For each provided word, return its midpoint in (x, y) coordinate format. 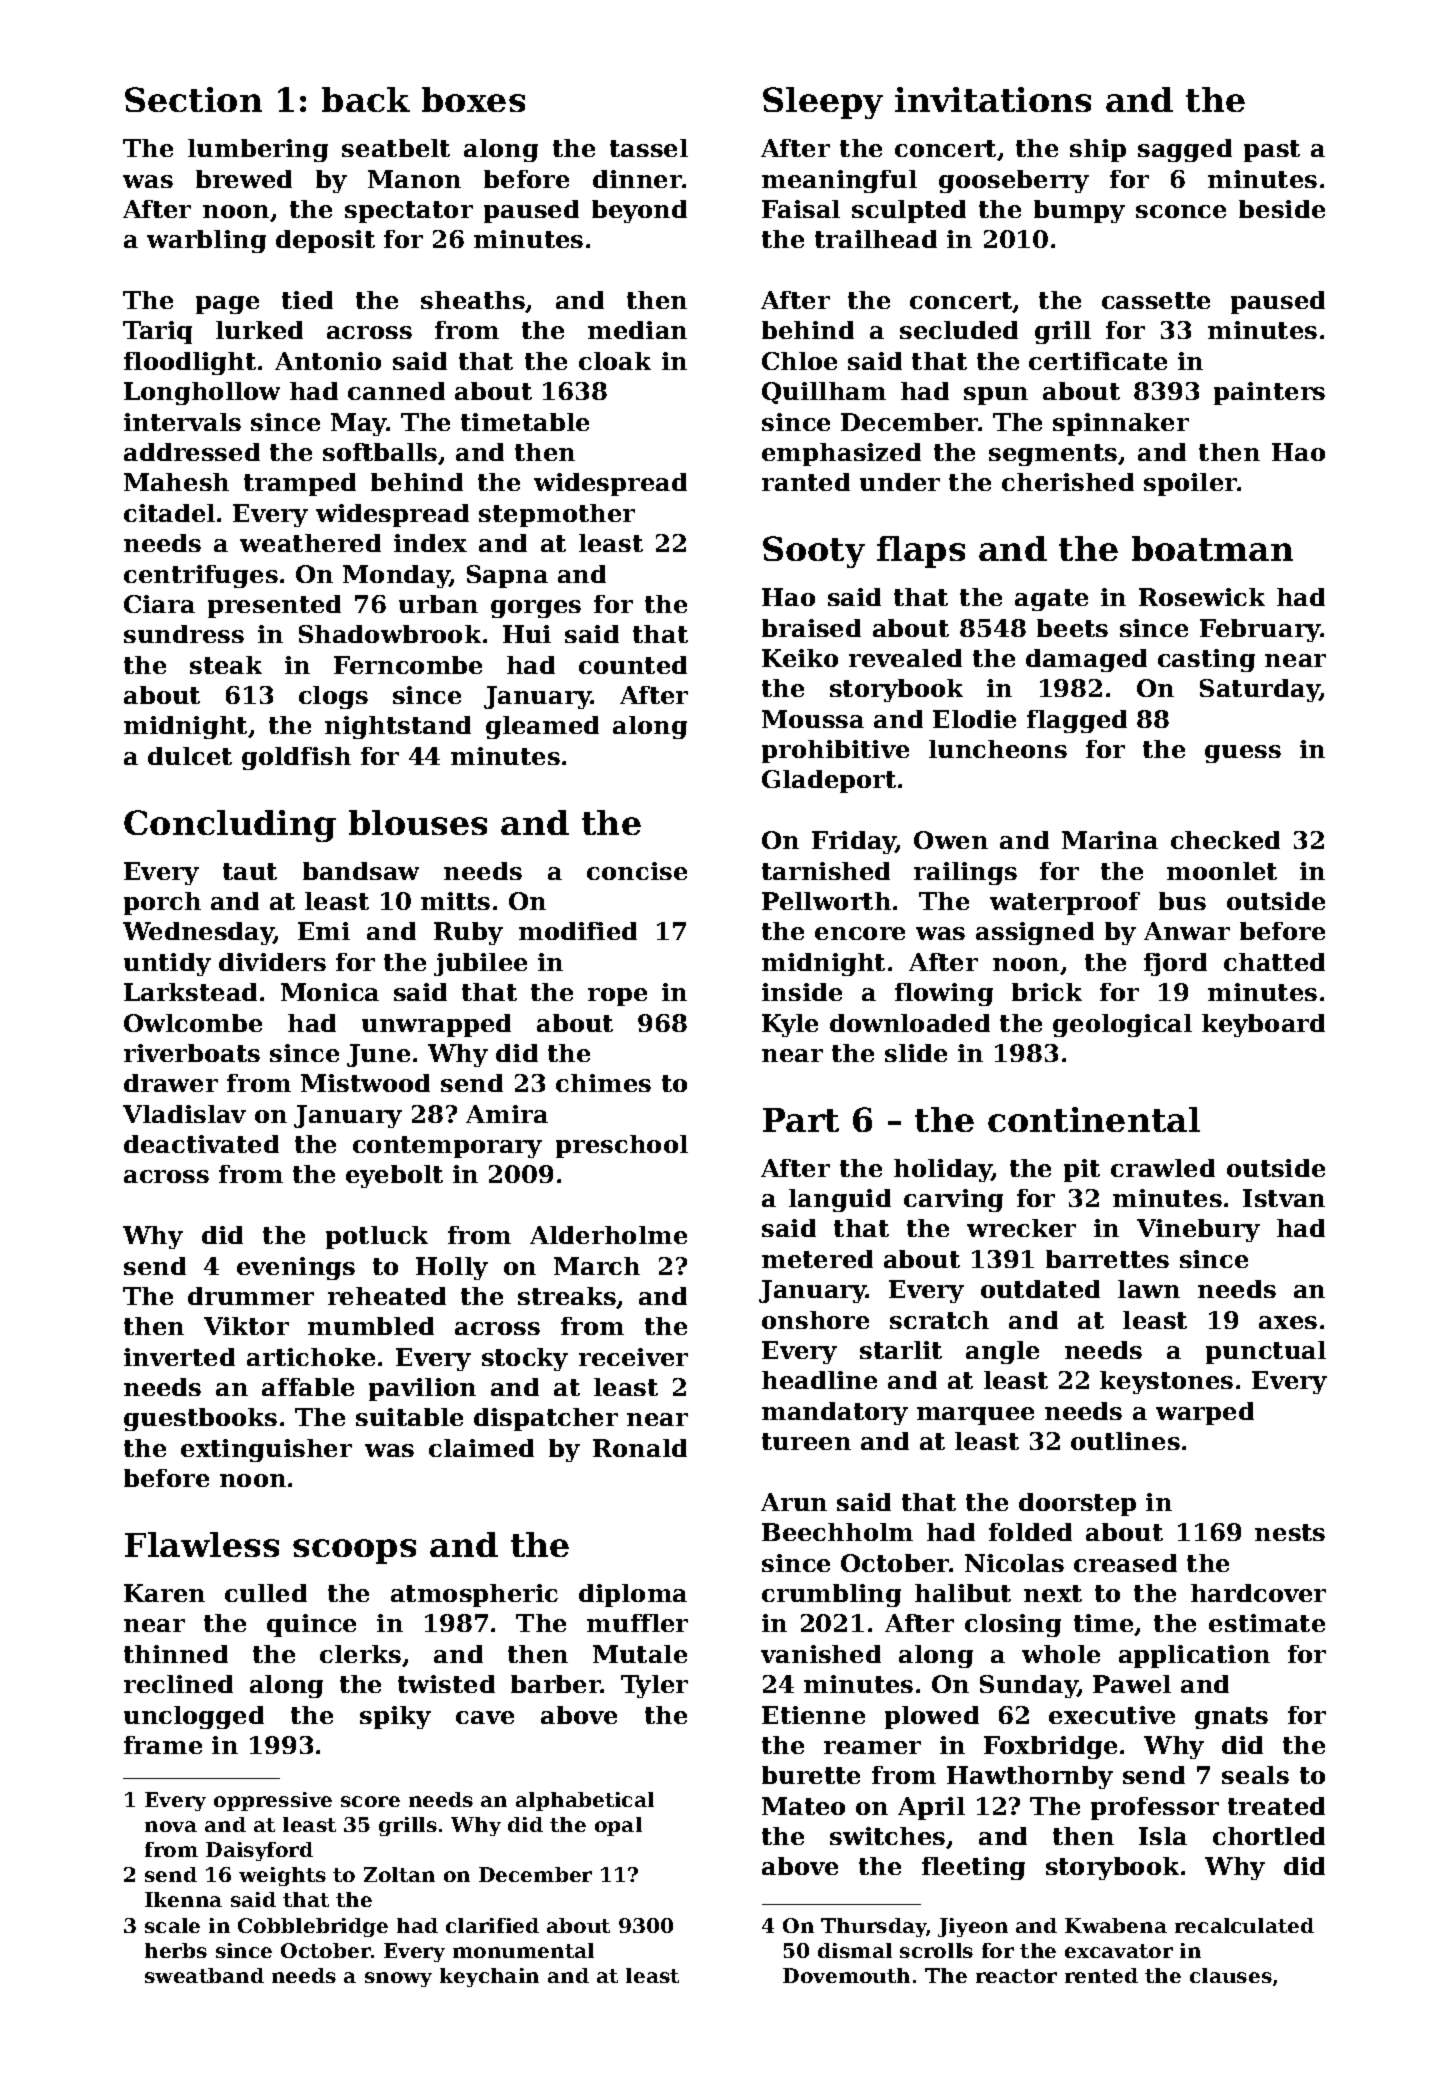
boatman (1212, 548)
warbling (206, 241)
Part (801, 1120)
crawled (1163, 1168)
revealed (905, 658)
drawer (171, 1083)
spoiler (1190, 484)
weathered (310, 543)
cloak (615, 361)
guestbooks (200, 1419)
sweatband (204, 1975)
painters (1269, 393)
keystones (1166, 1382)
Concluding (230, 826)
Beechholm (837, 1532)
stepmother (557, 515)
